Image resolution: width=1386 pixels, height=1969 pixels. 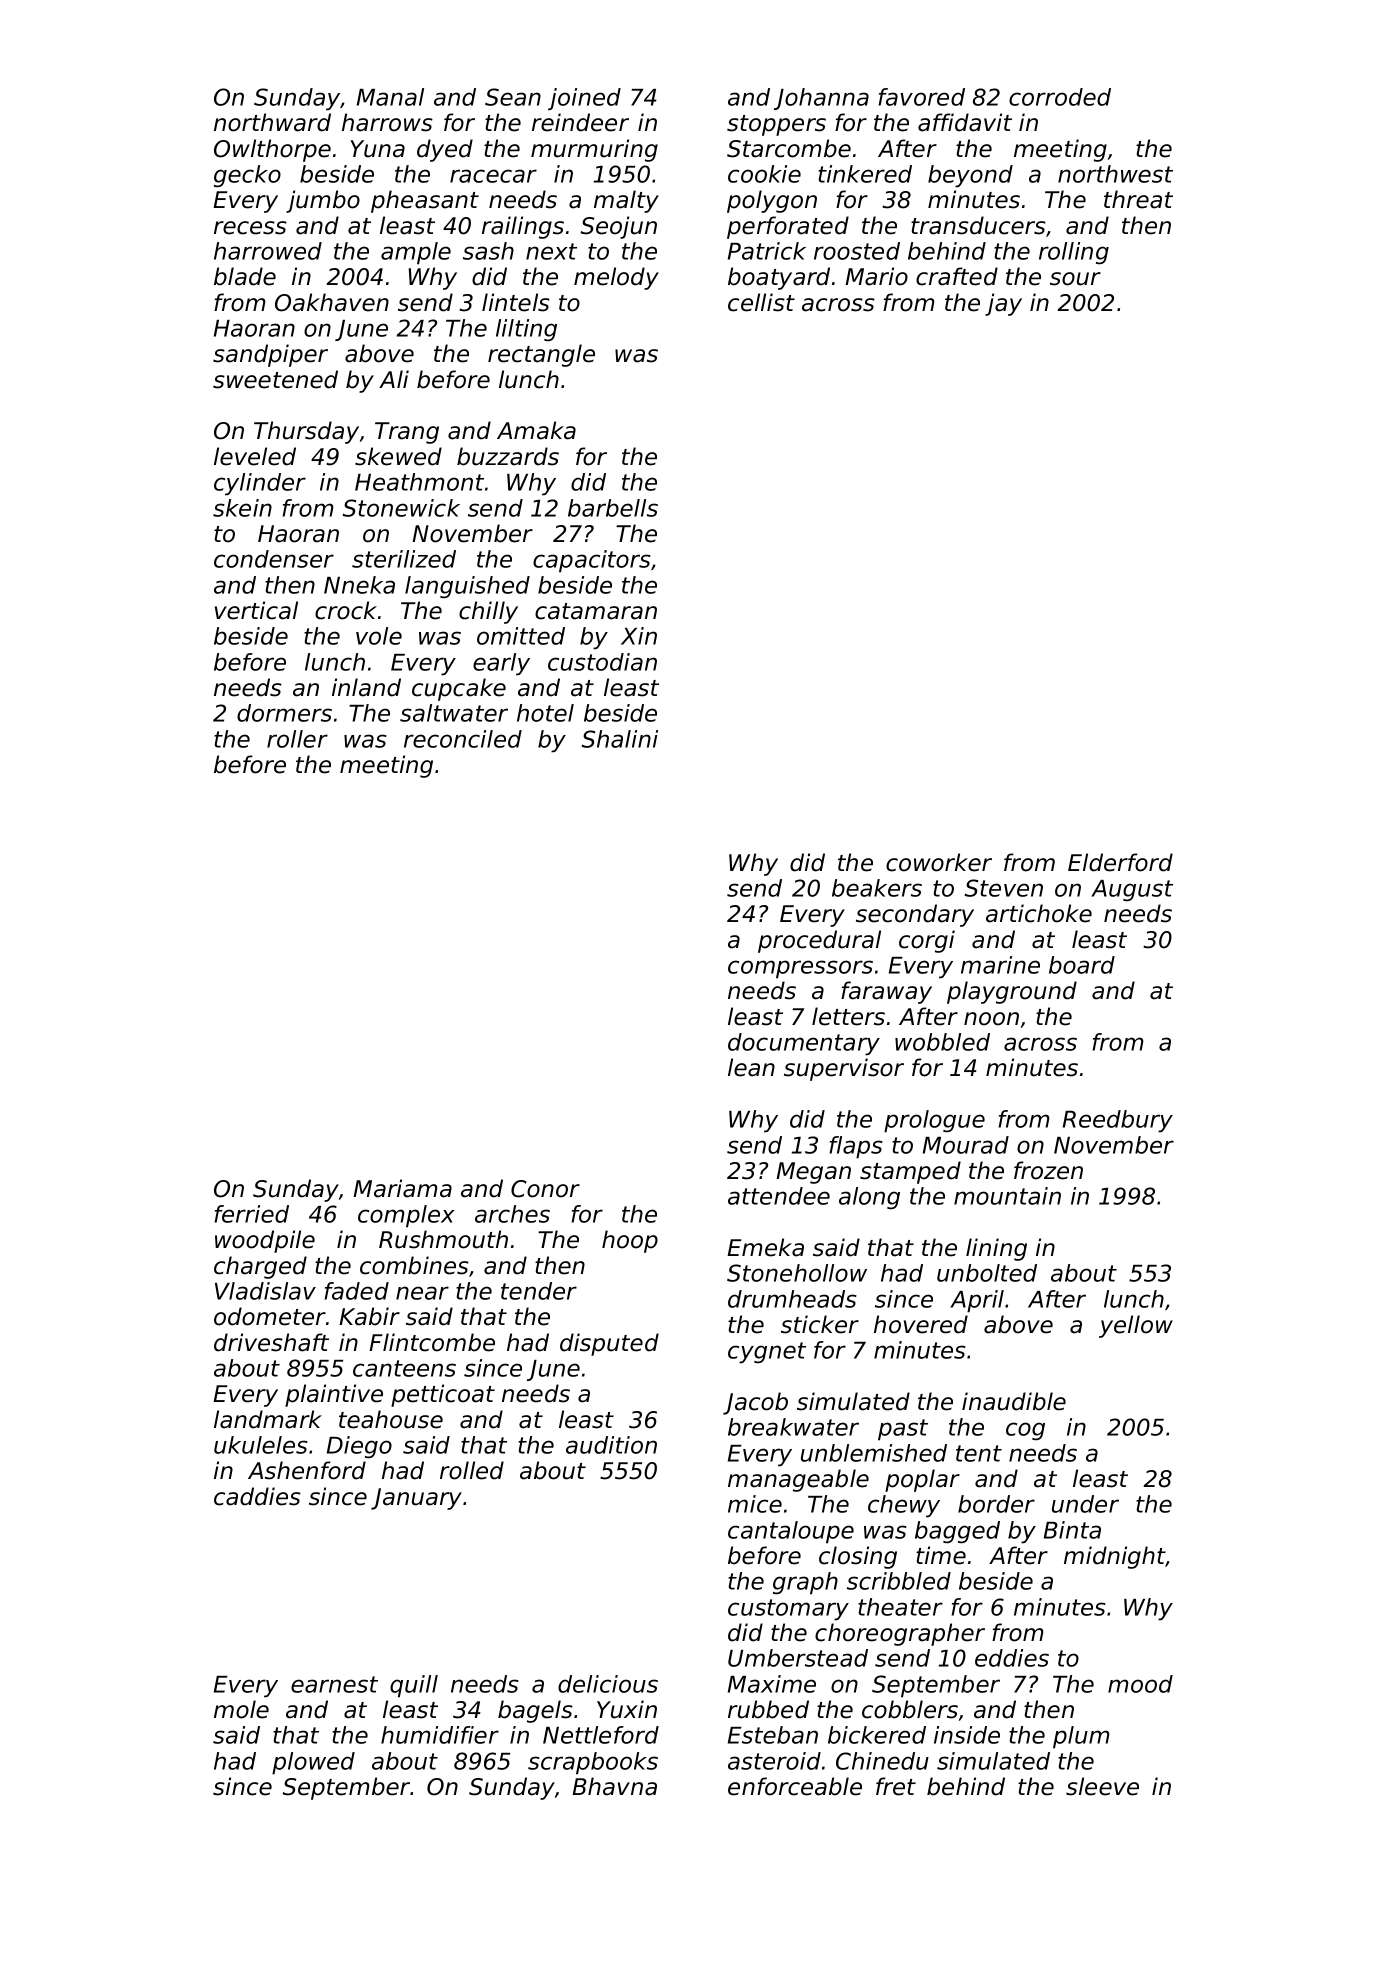 I want to click on sterilized, so click(x=404, y=559).
